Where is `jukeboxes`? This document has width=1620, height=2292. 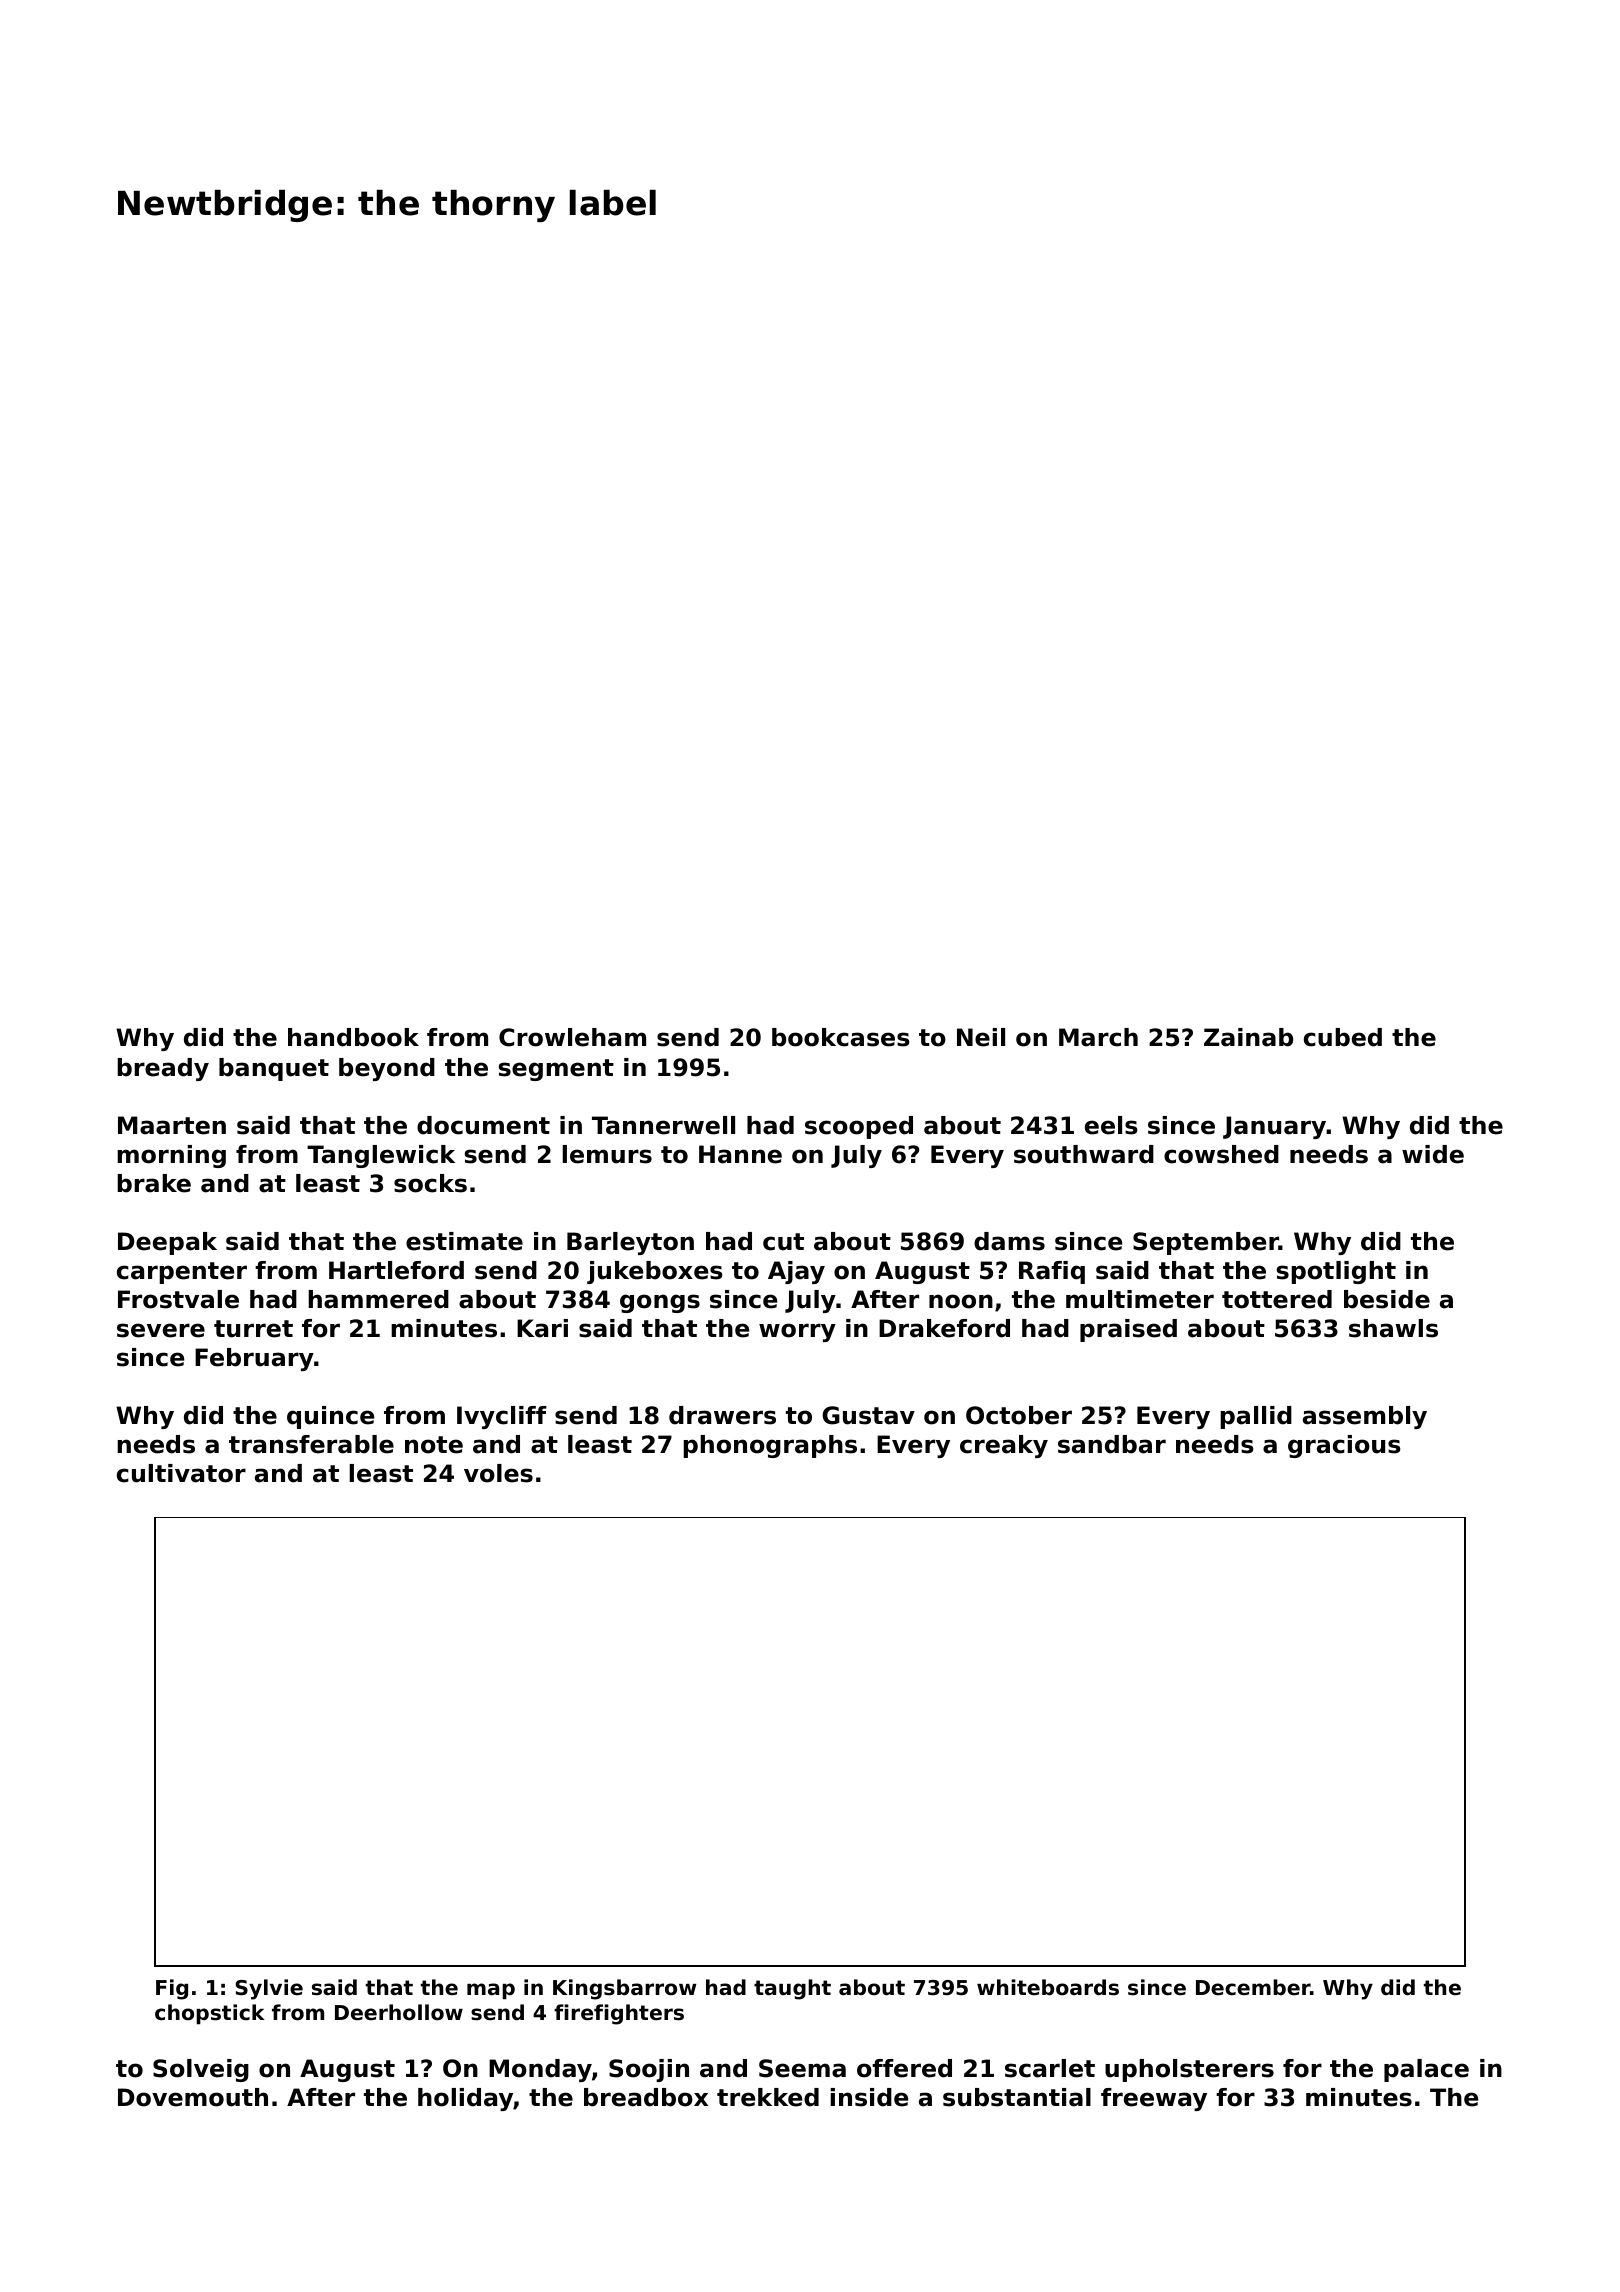
jukeboxes is located at coordinates (655, 1272).
